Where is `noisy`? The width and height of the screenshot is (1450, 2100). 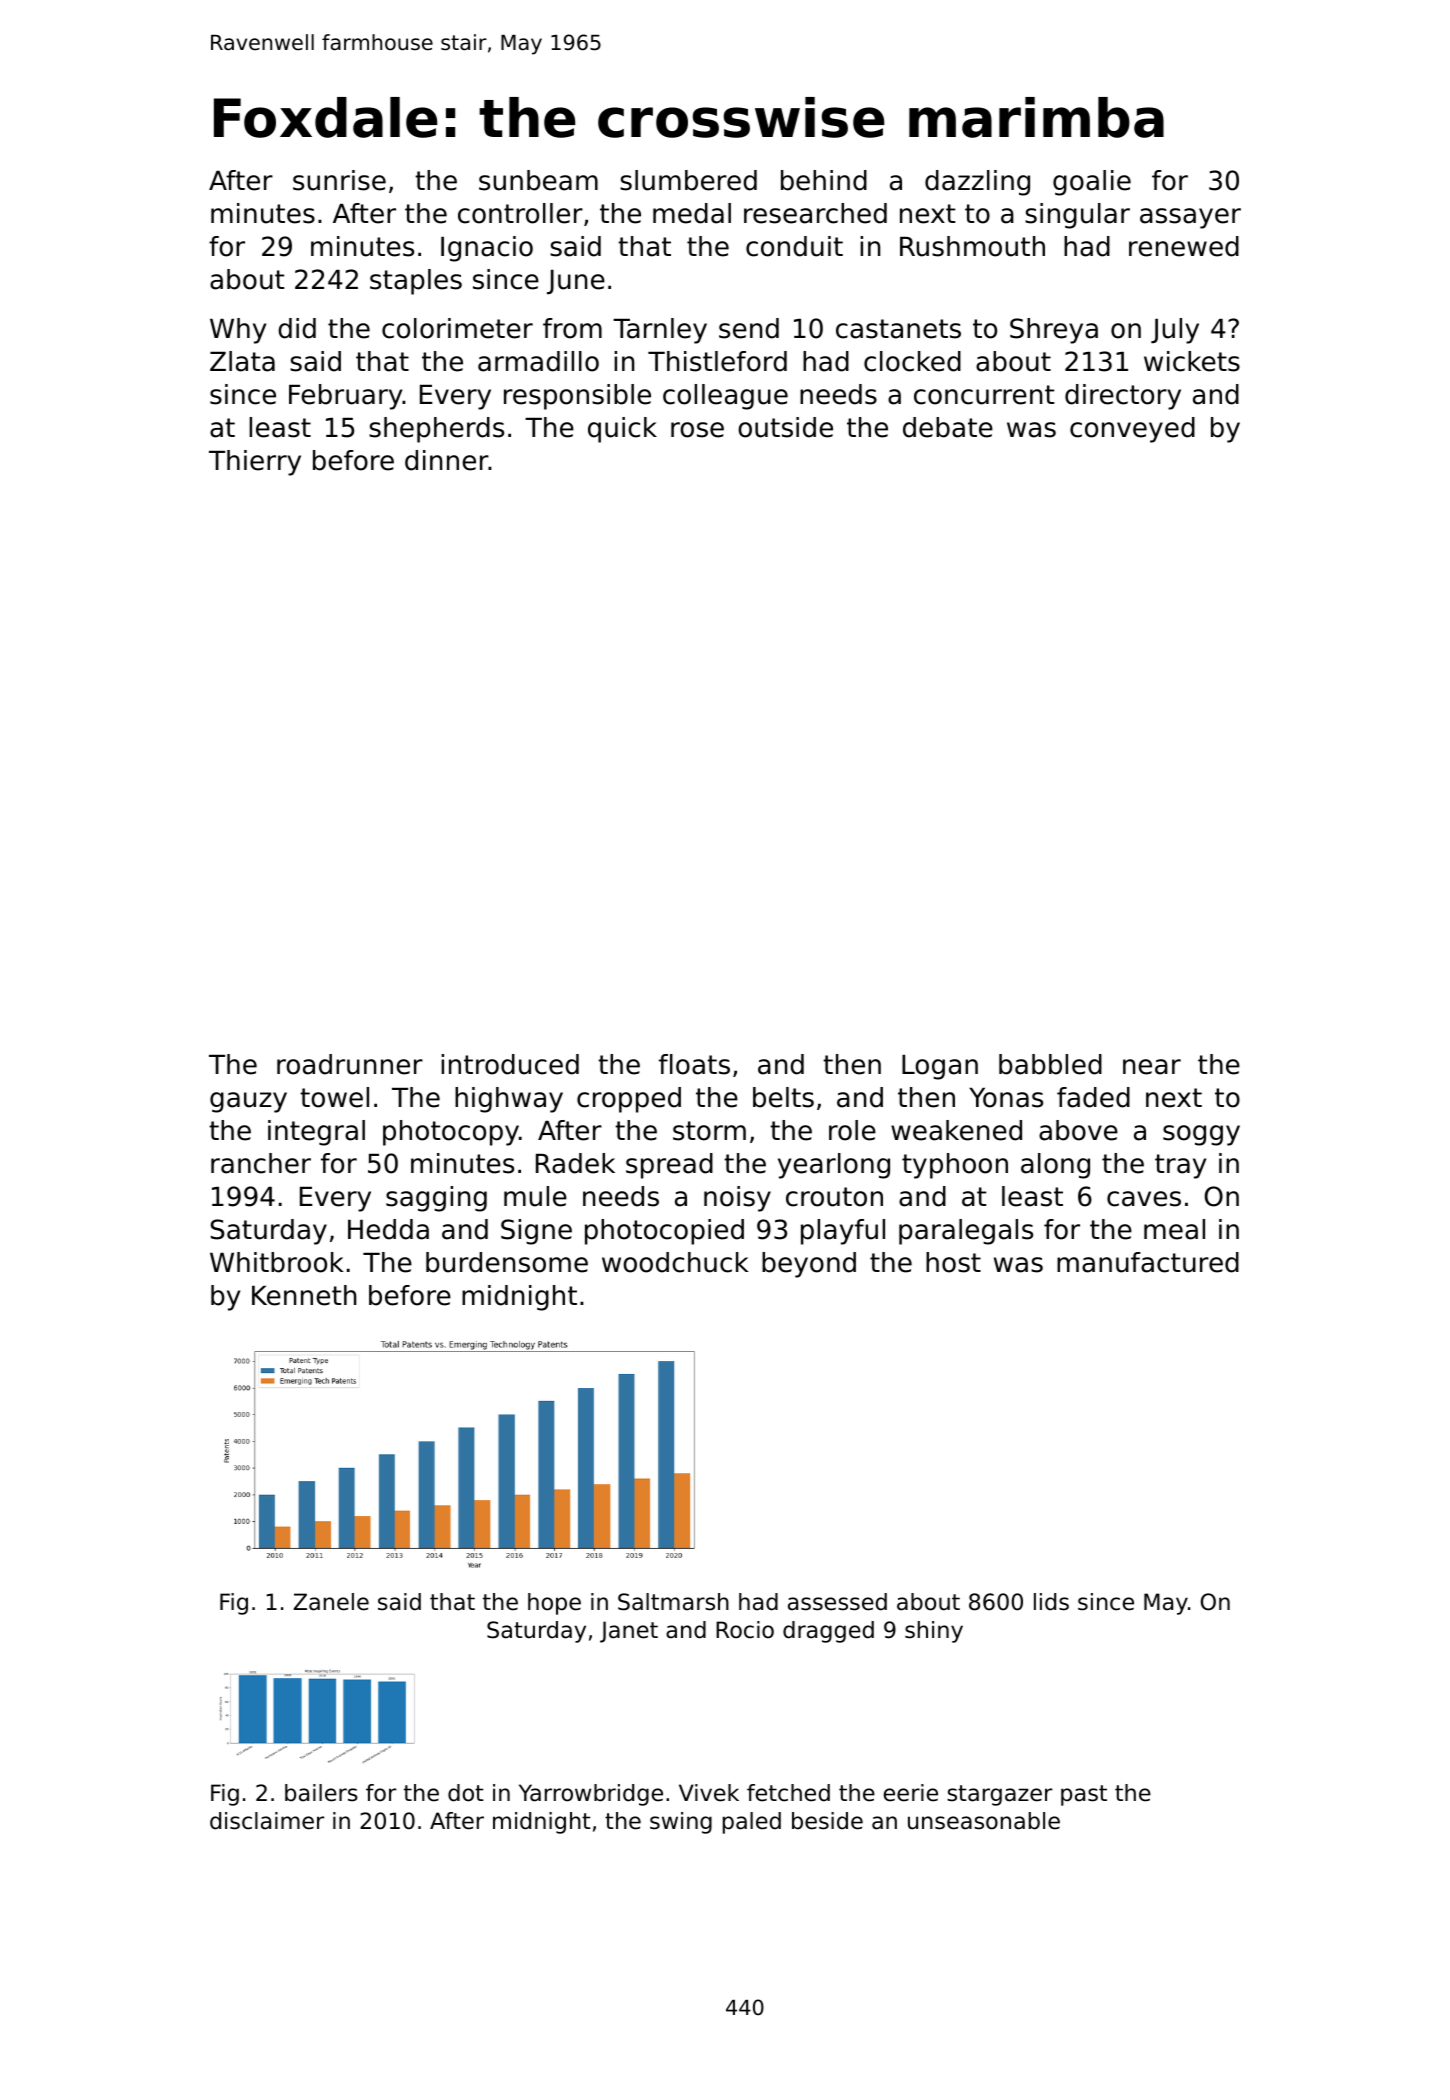
noisy is located at coordinates (737, 1199).
